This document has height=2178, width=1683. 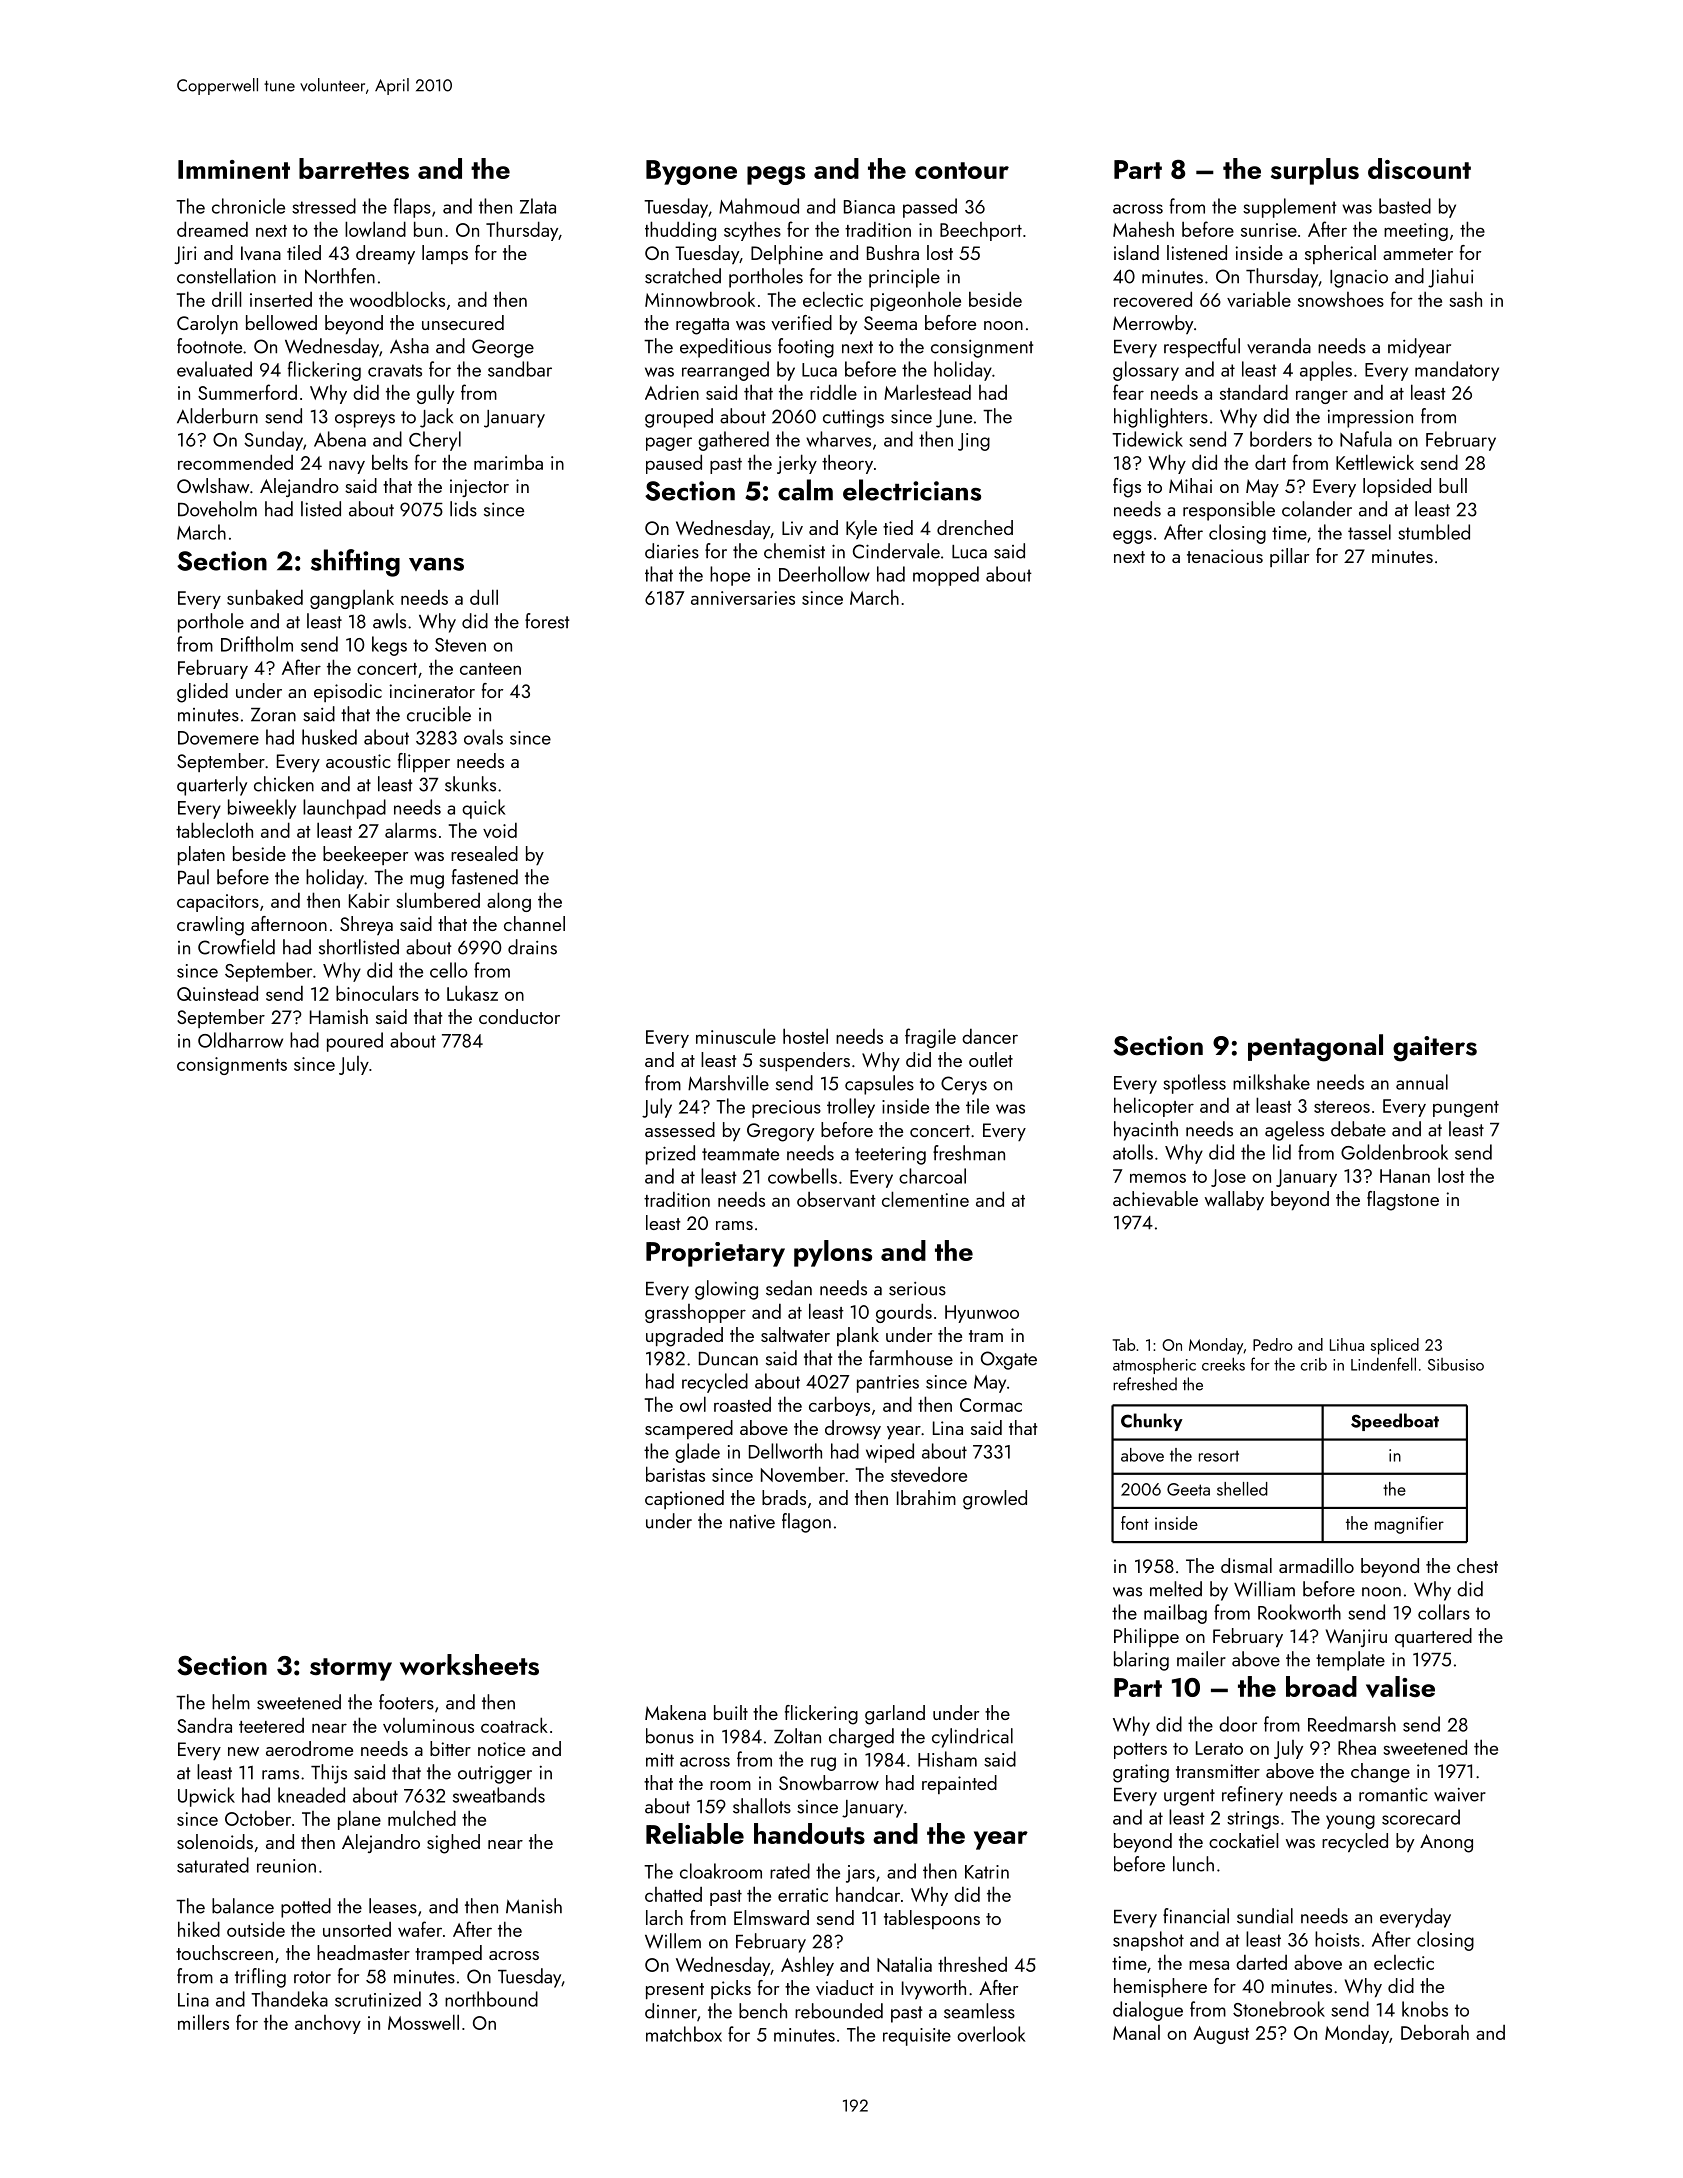 What do you see at coordinates (469, 1664) in the document?
I see `worksheets` at bounding box center [469, 1664].
